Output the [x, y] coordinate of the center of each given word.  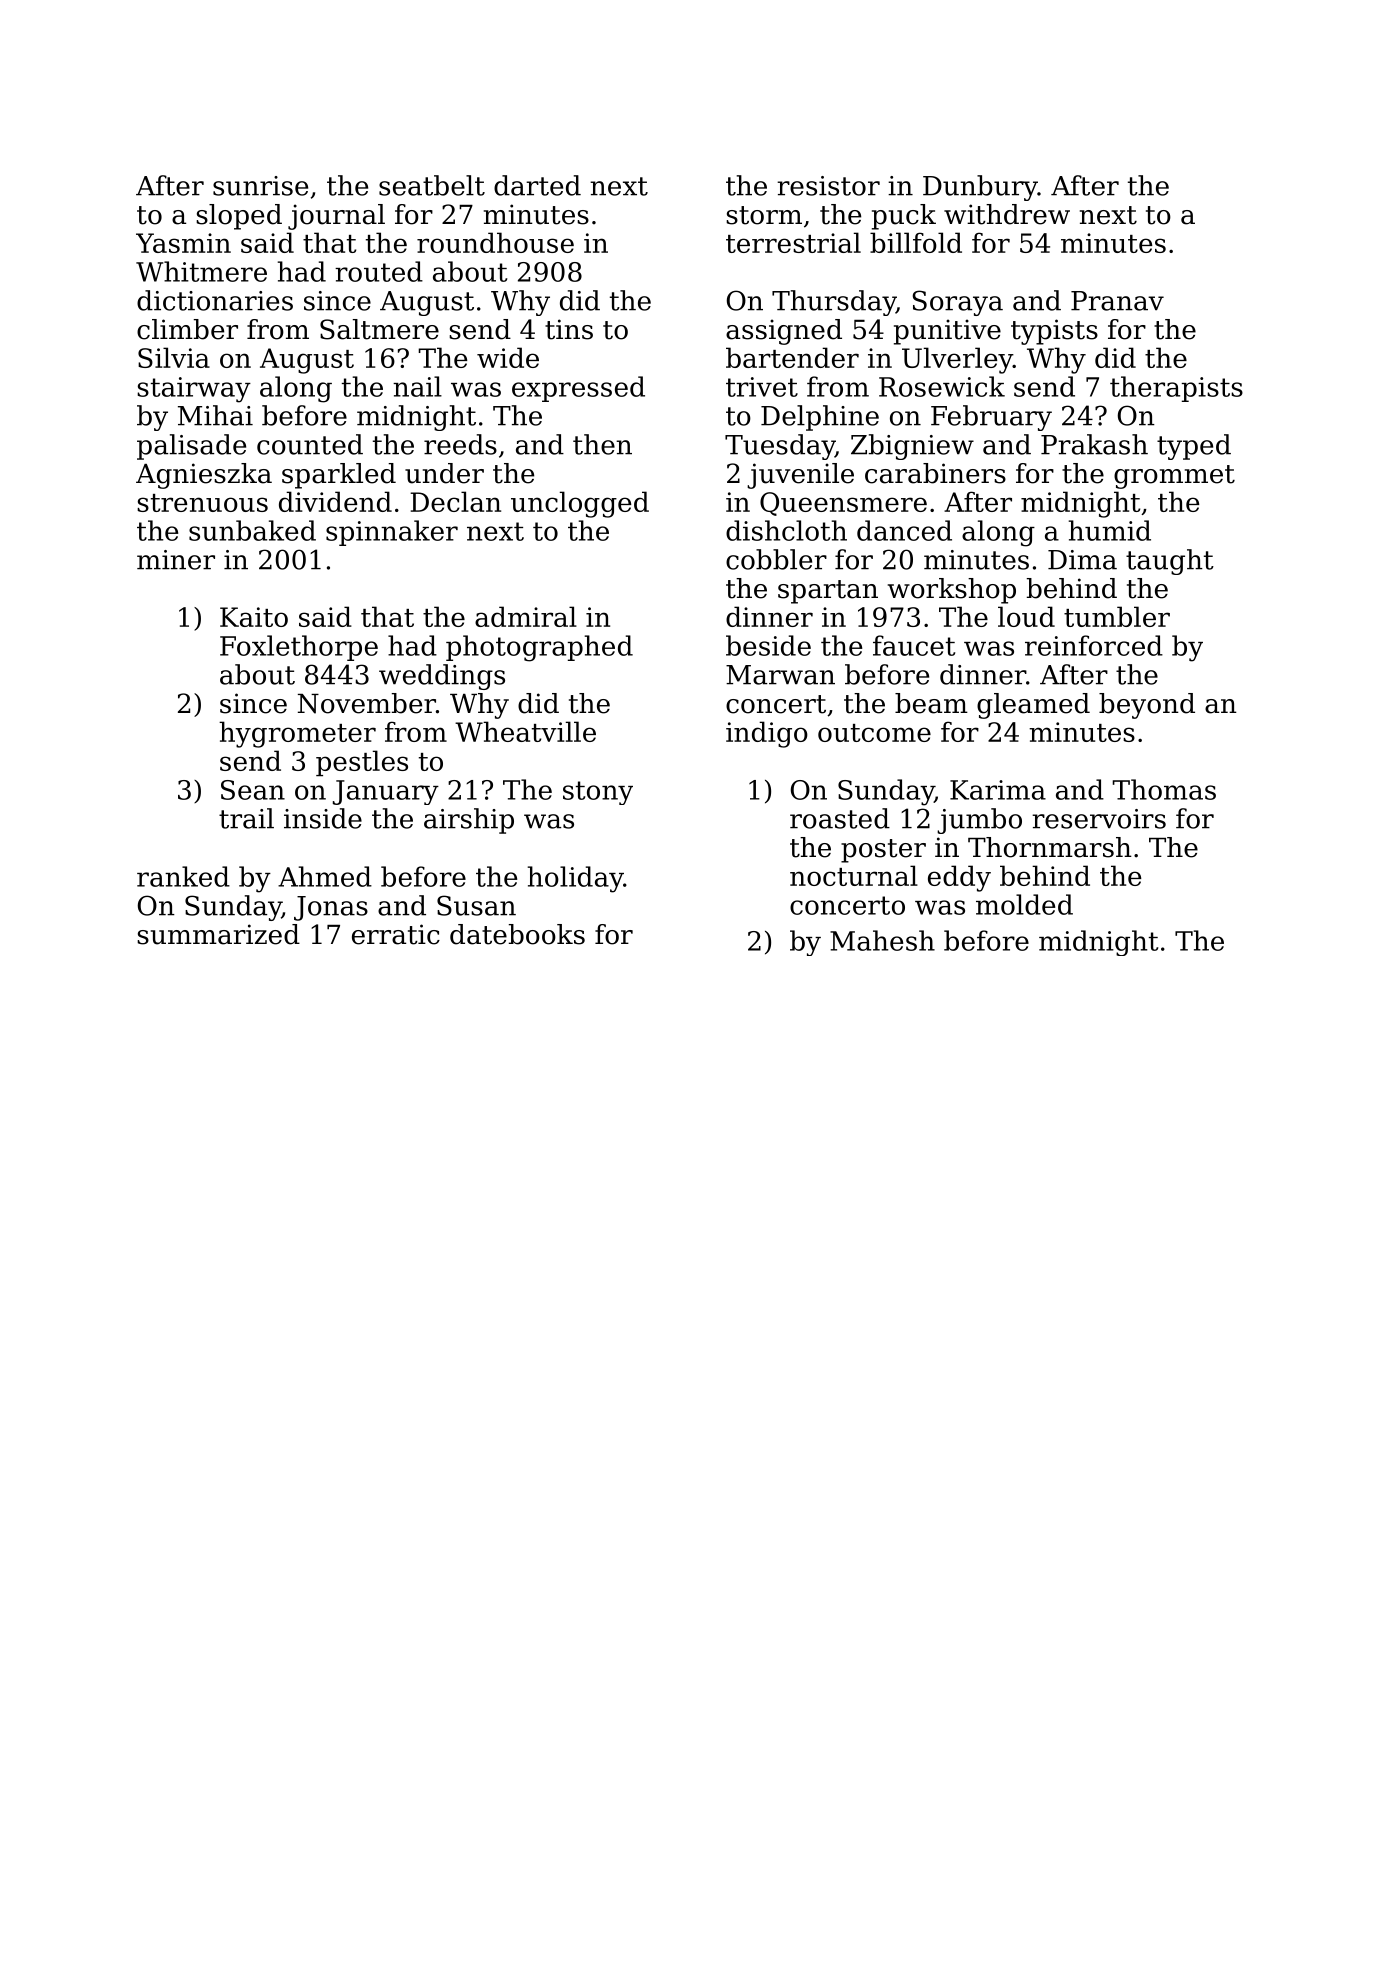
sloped [239, 217]
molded [1024, 904]
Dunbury [980, 188]
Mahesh [882, 940]
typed [1194, 447]
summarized [218, 934]
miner [176, 560]
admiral [526, 616]
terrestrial [793, 242]
